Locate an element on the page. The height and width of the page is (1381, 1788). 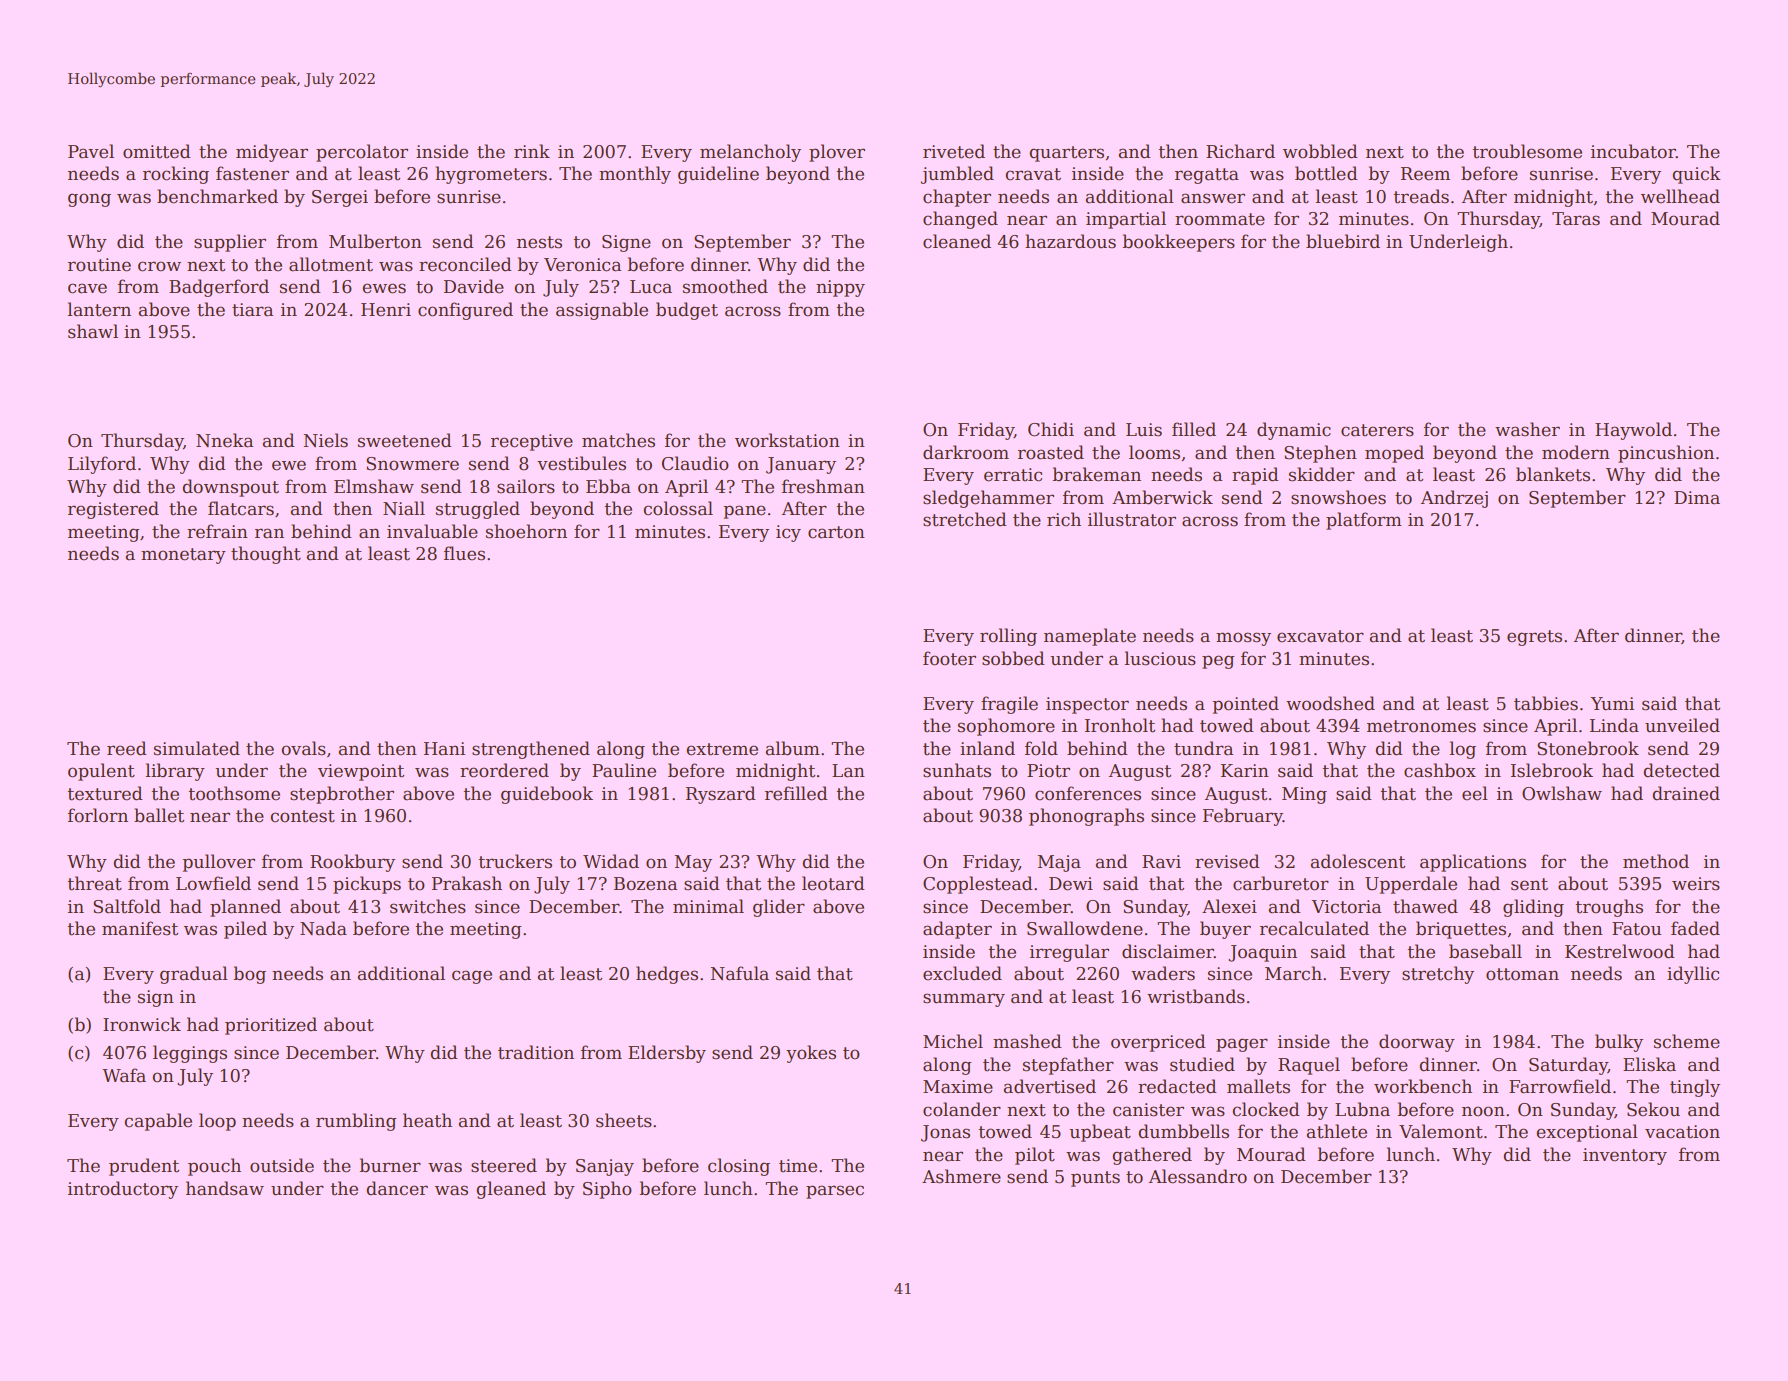
Swallowdene is located at coordinates (1085, 928).
